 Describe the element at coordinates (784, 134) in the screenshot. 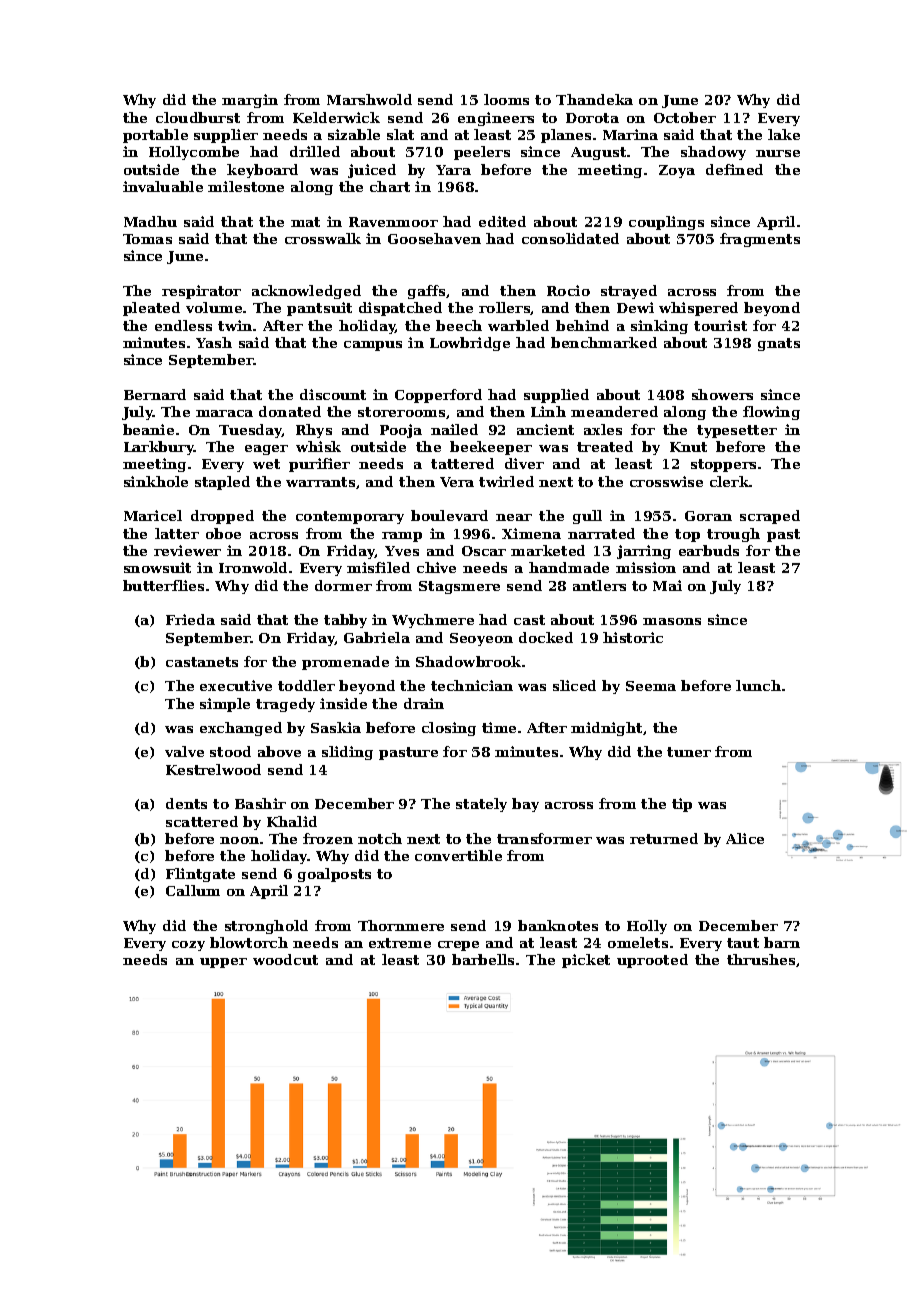

I see `lake` at that location.
